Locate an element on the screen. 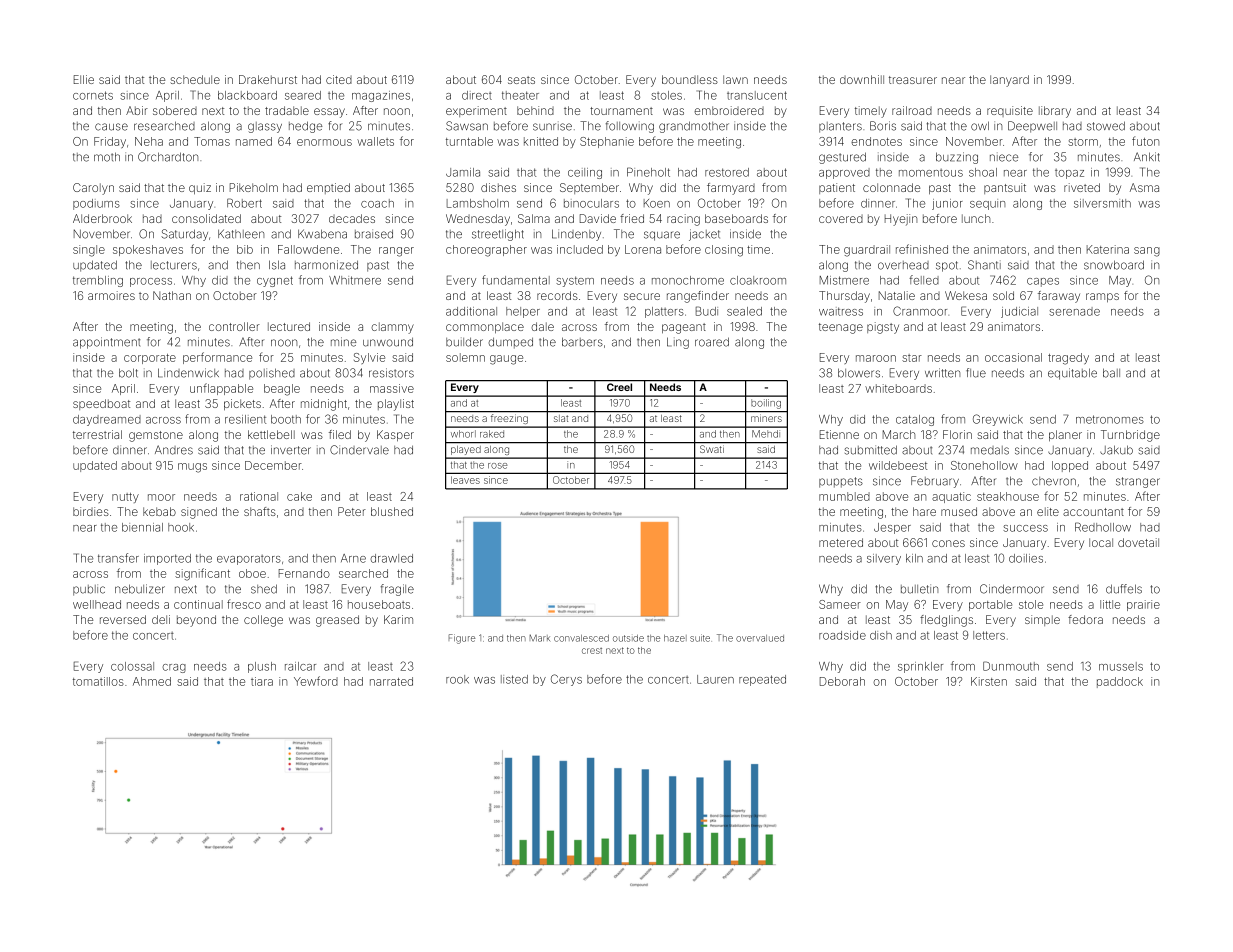 The width and height of the screenshot is (1233, 952). hedge is located at coordinates (306, 127).
